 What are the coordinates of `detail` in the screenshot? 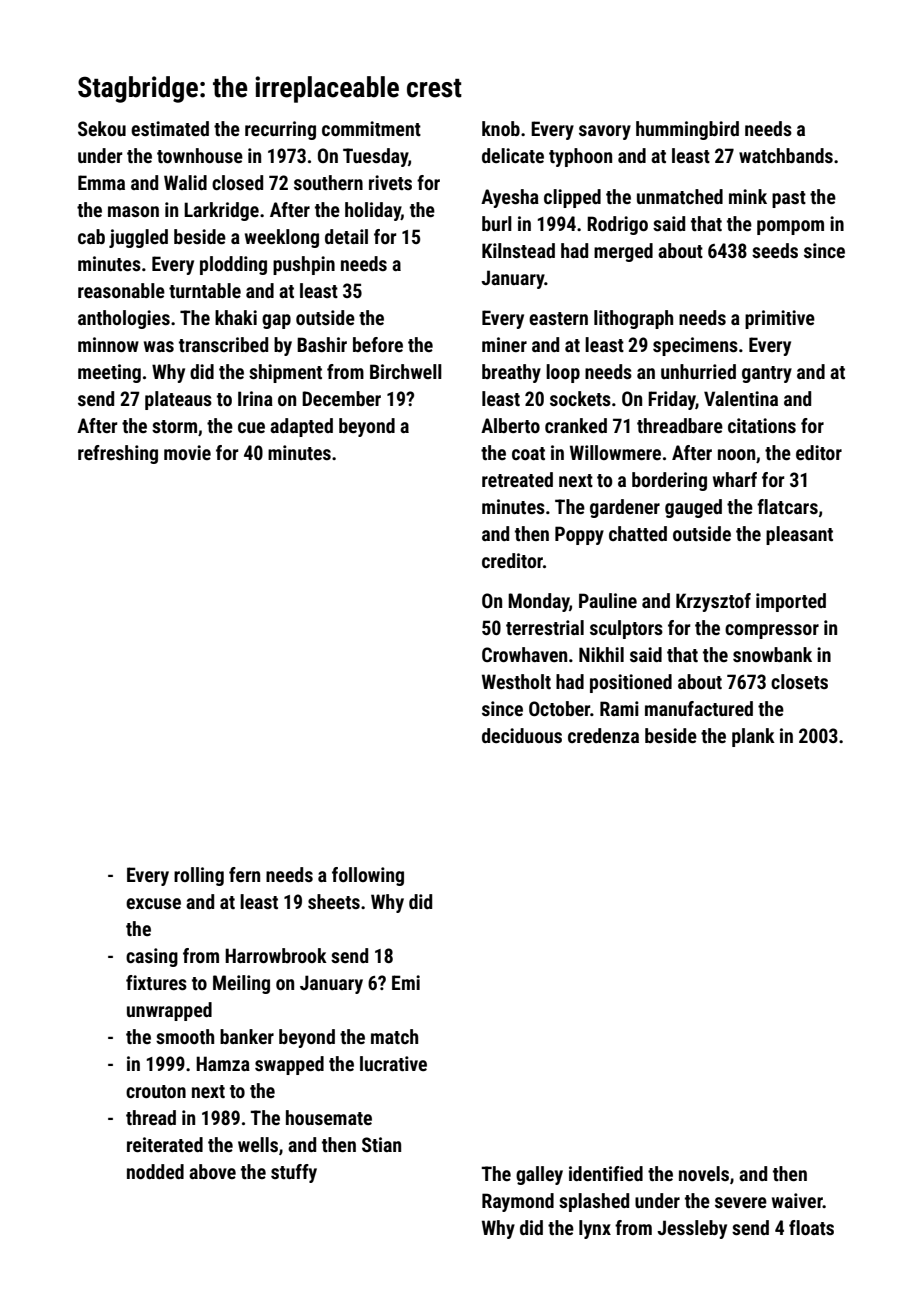 It's located at (346, 236).
